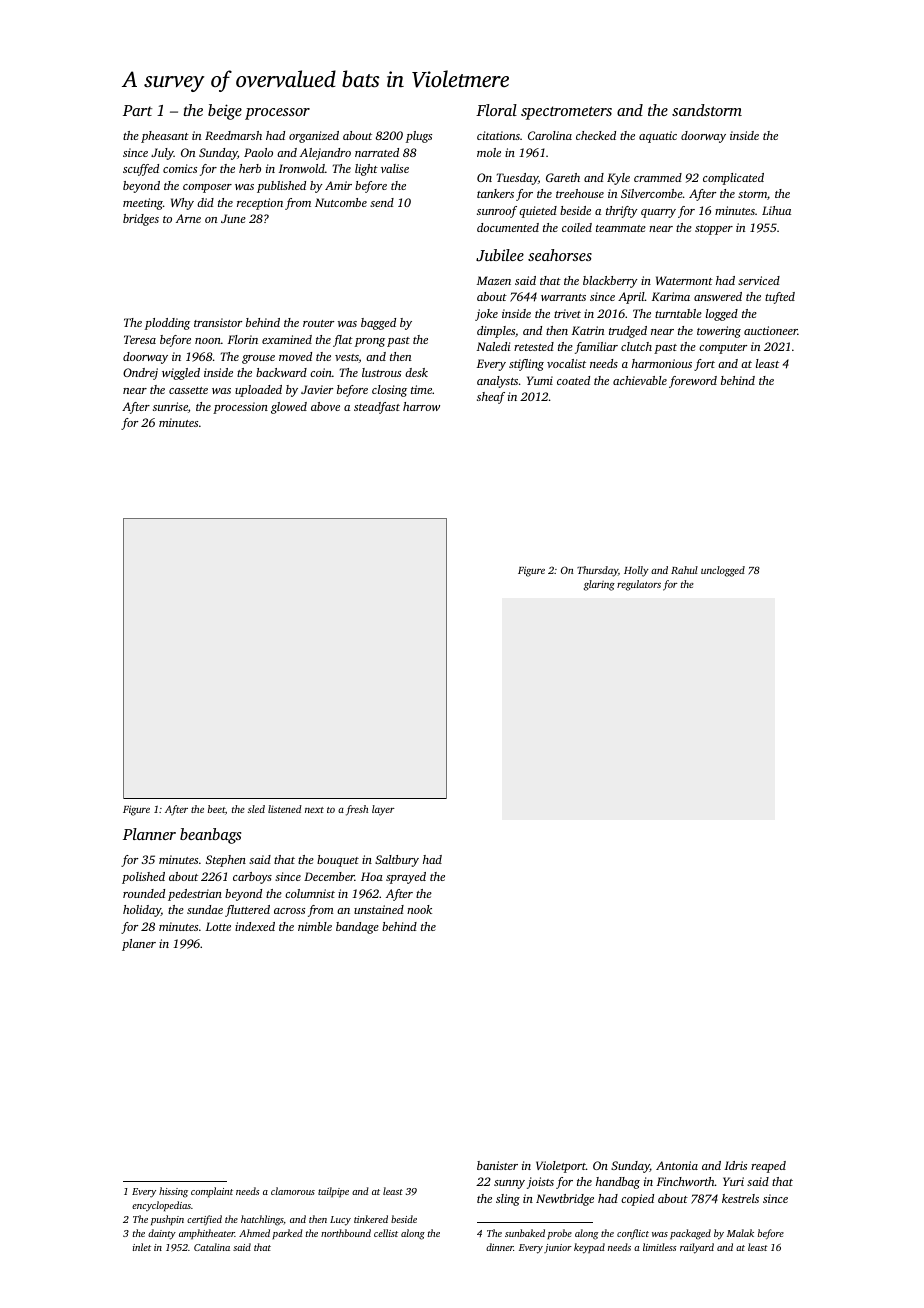 The image size is (924, 1308). Describe the element at coordinates (212, 1247) in the screenshot. I see `Catalina` at that location.
